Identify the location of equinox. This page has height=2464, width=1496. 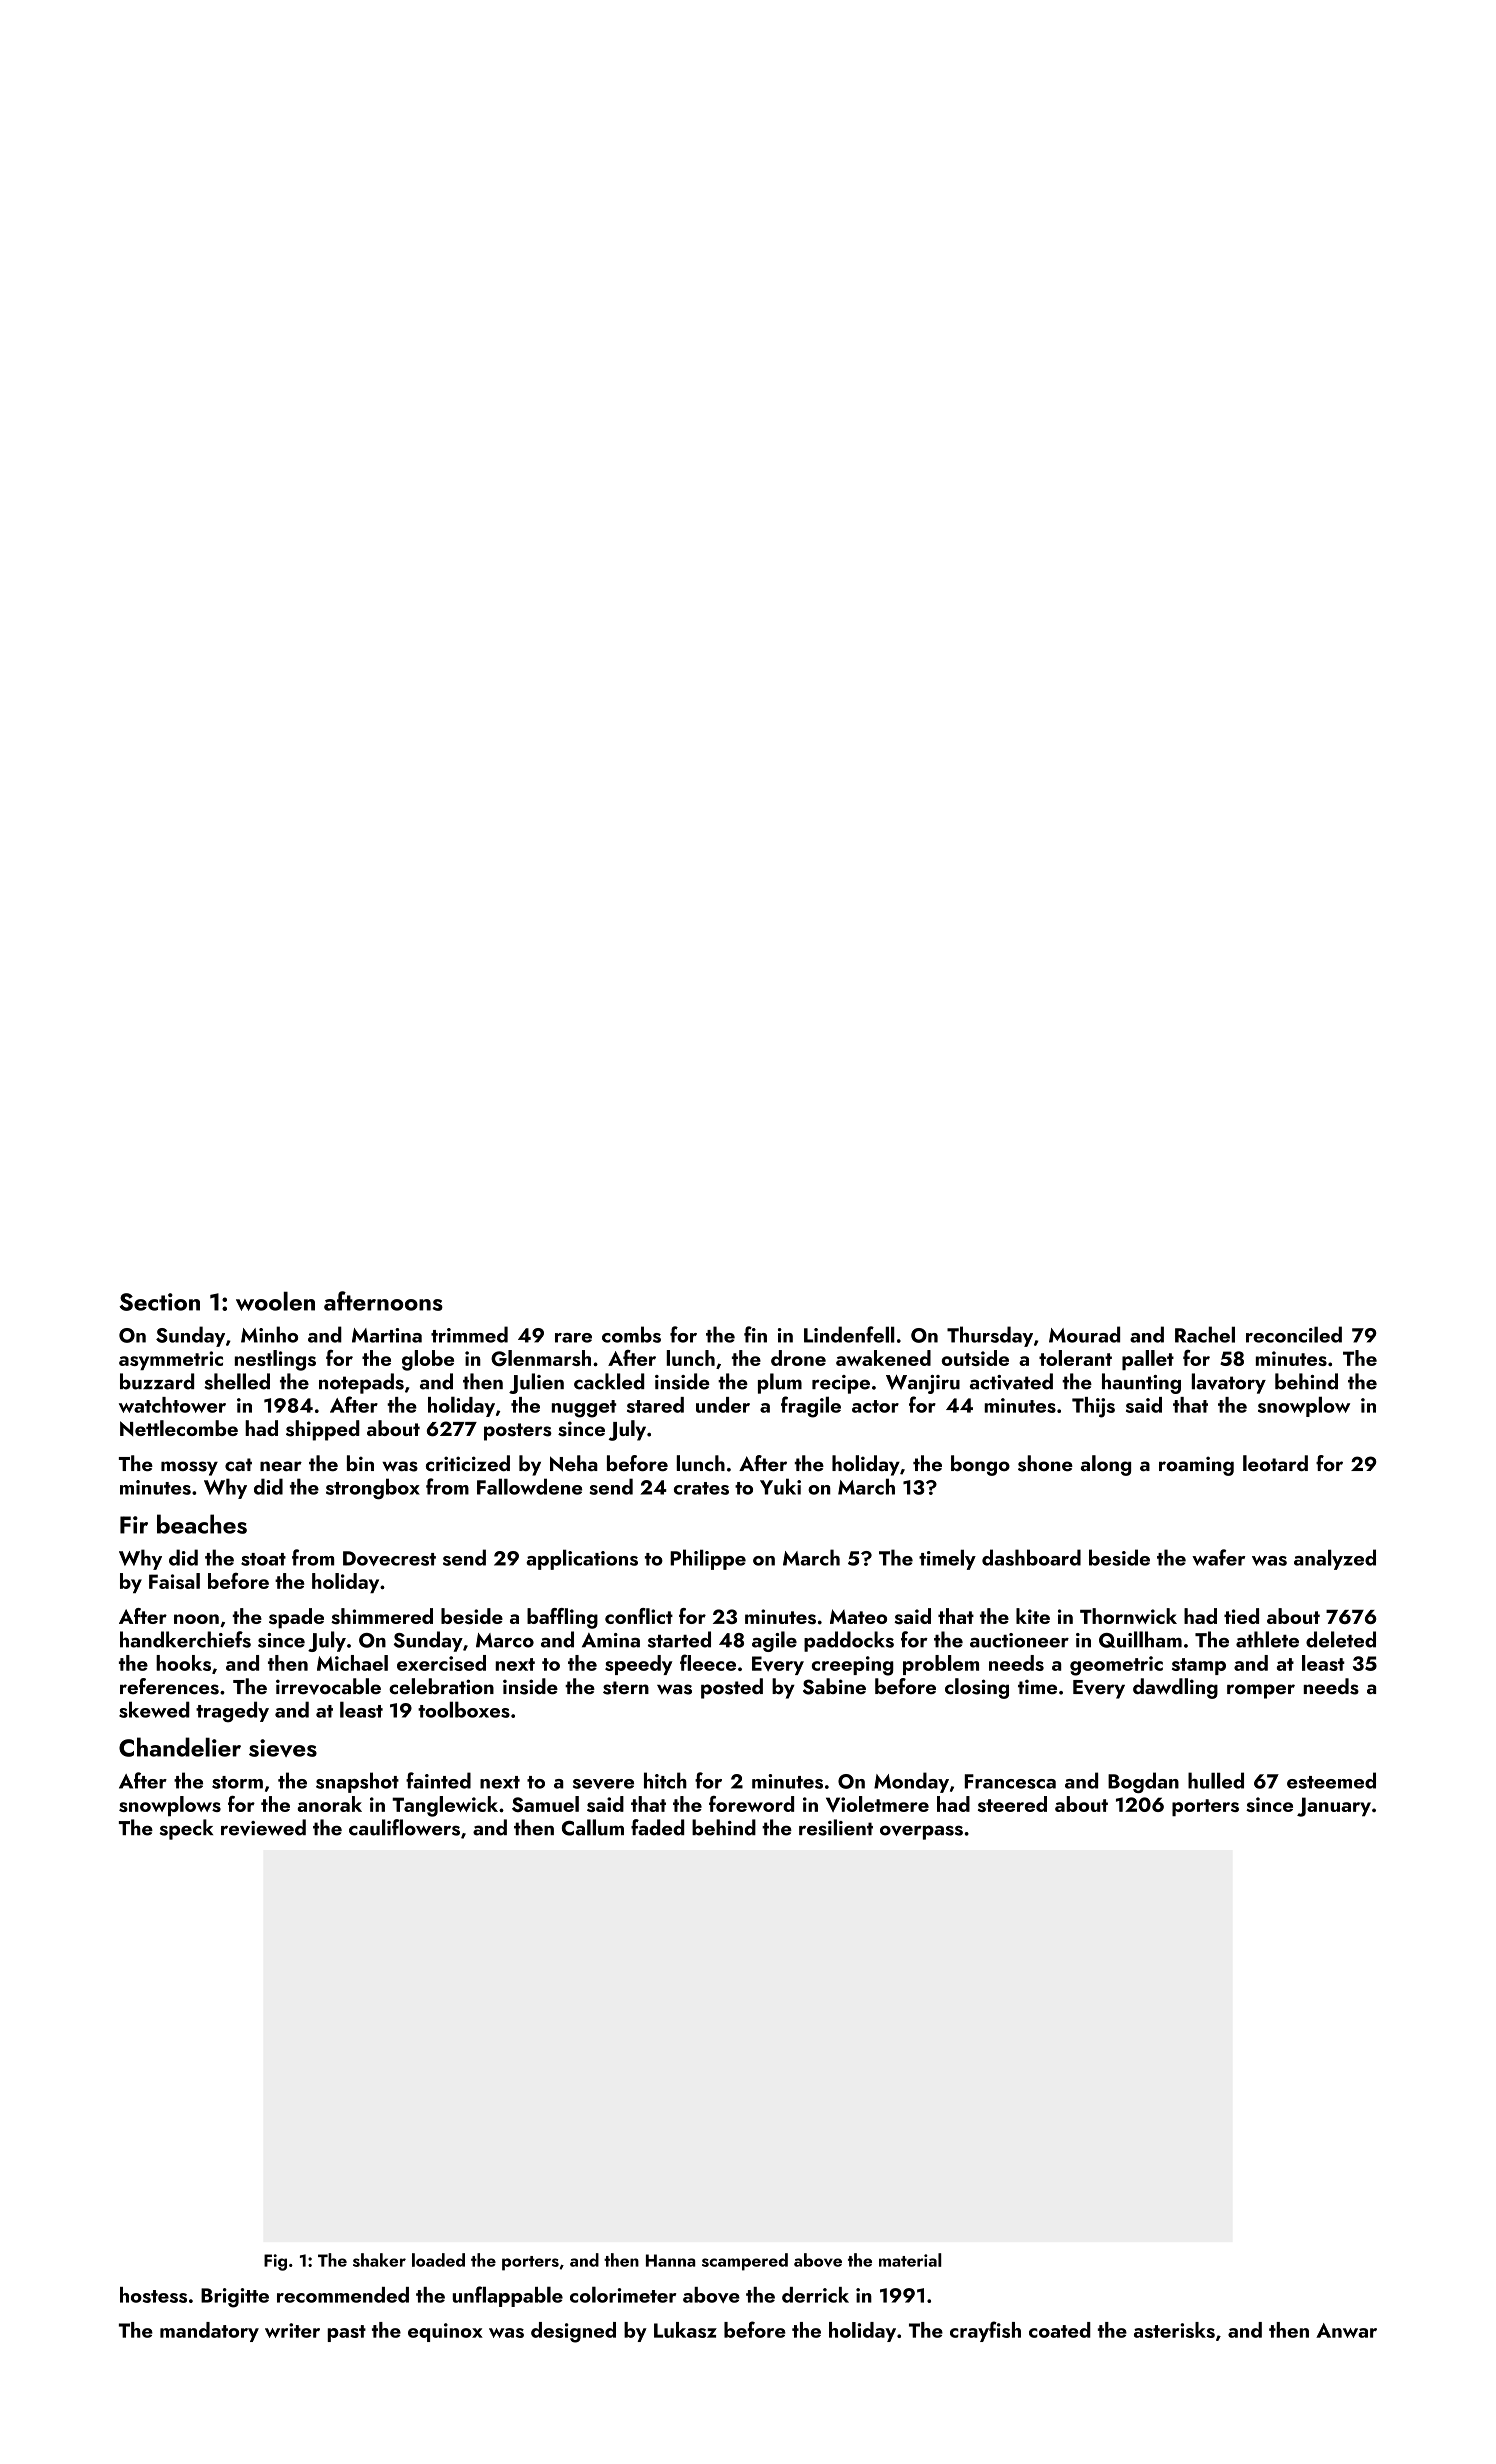
(445, 2332).
